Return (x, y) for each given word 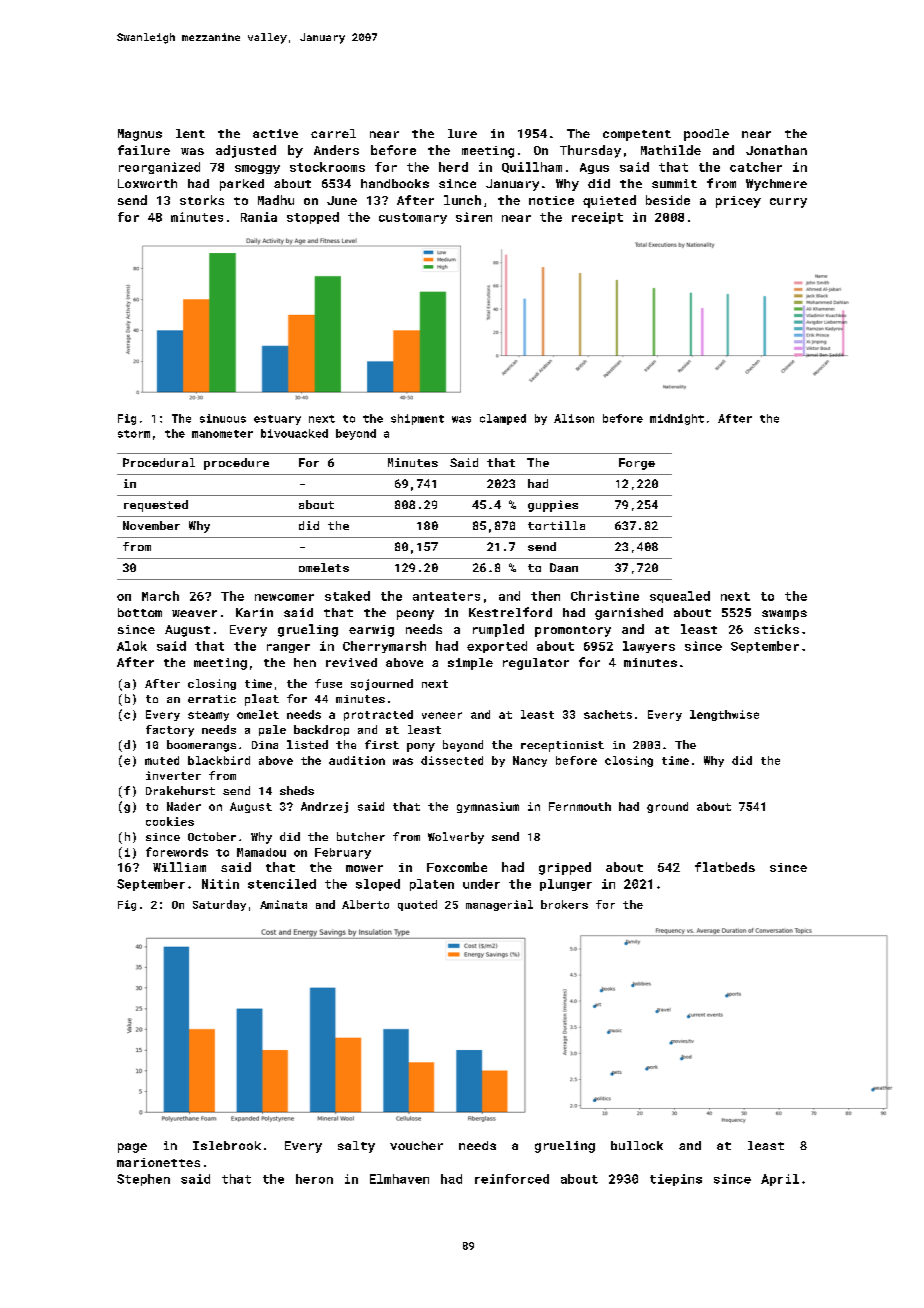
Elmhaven (399, 1179)
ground (667, 807)
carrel (333, 133)
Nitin (220, 884)
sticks (776, 629)
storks (202, 200)
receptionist (562, 746)
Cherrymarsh (384, 647)
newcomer (284, 597)
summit (674, 183)
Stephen (143, 1180)
